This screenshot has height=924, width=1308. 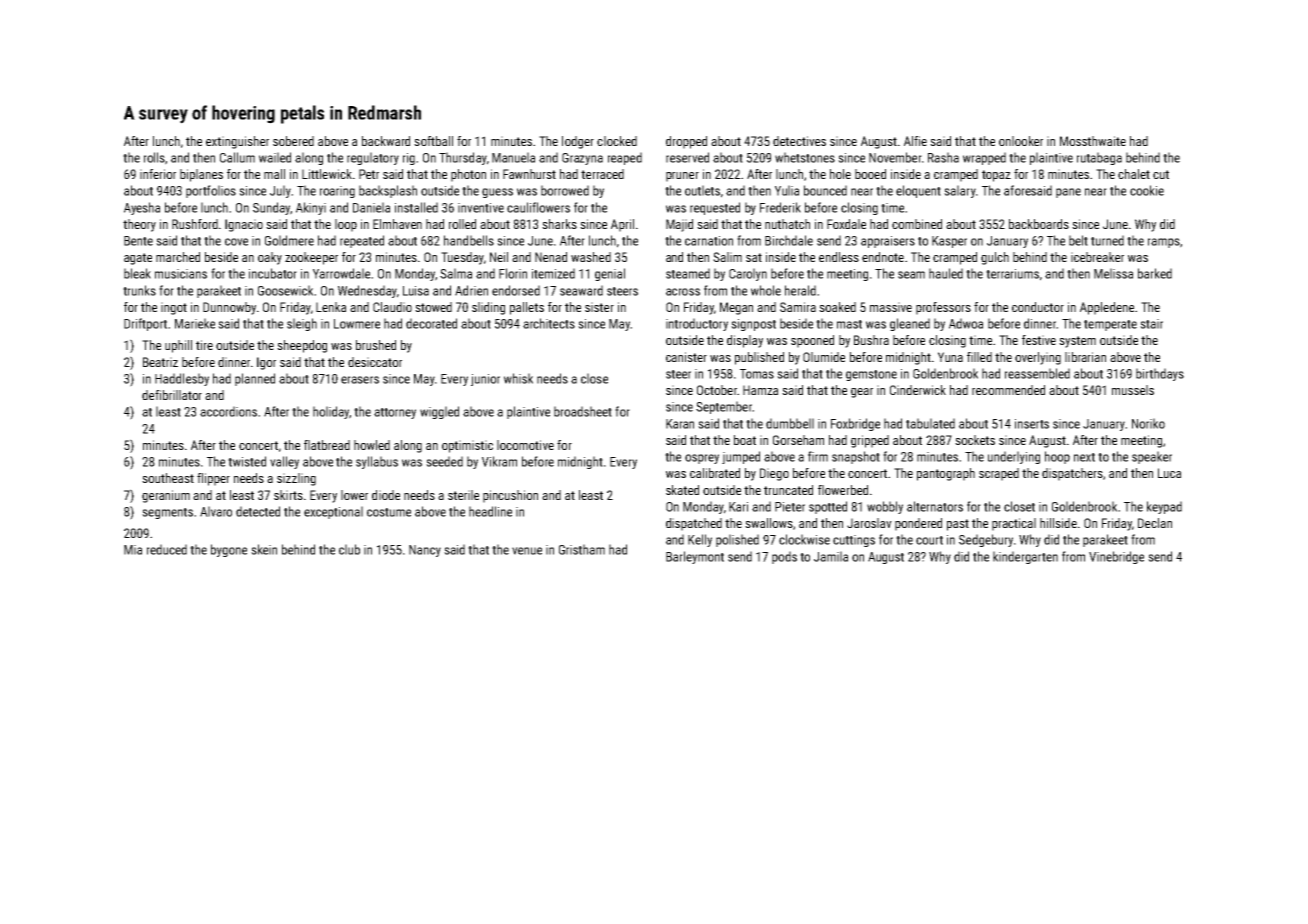 I want to click on rutabaga, so click(x=1099, y=158).
